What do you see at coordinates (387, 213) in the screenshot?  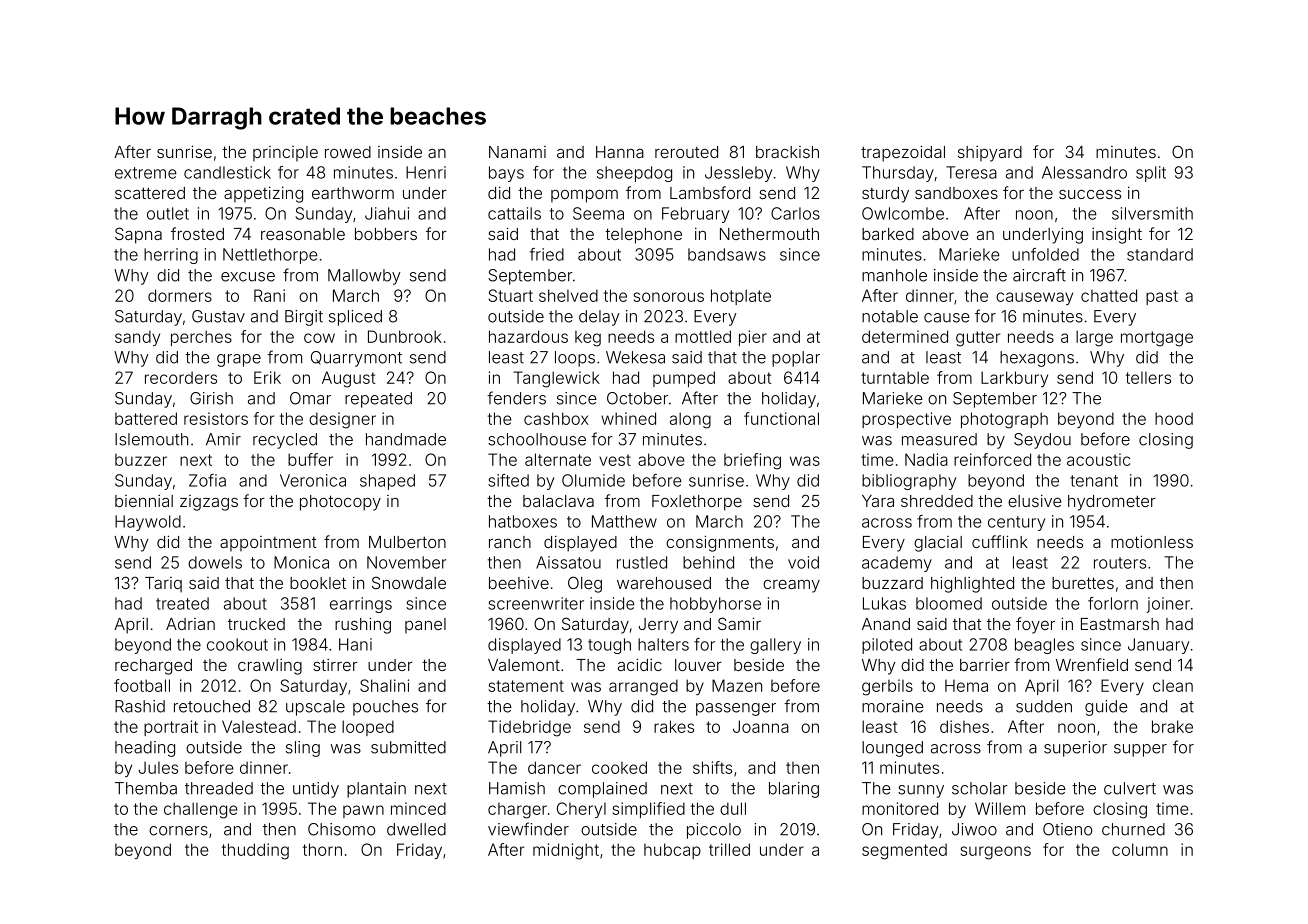 I see `Jiahui` at bounding box center [387, 213].
